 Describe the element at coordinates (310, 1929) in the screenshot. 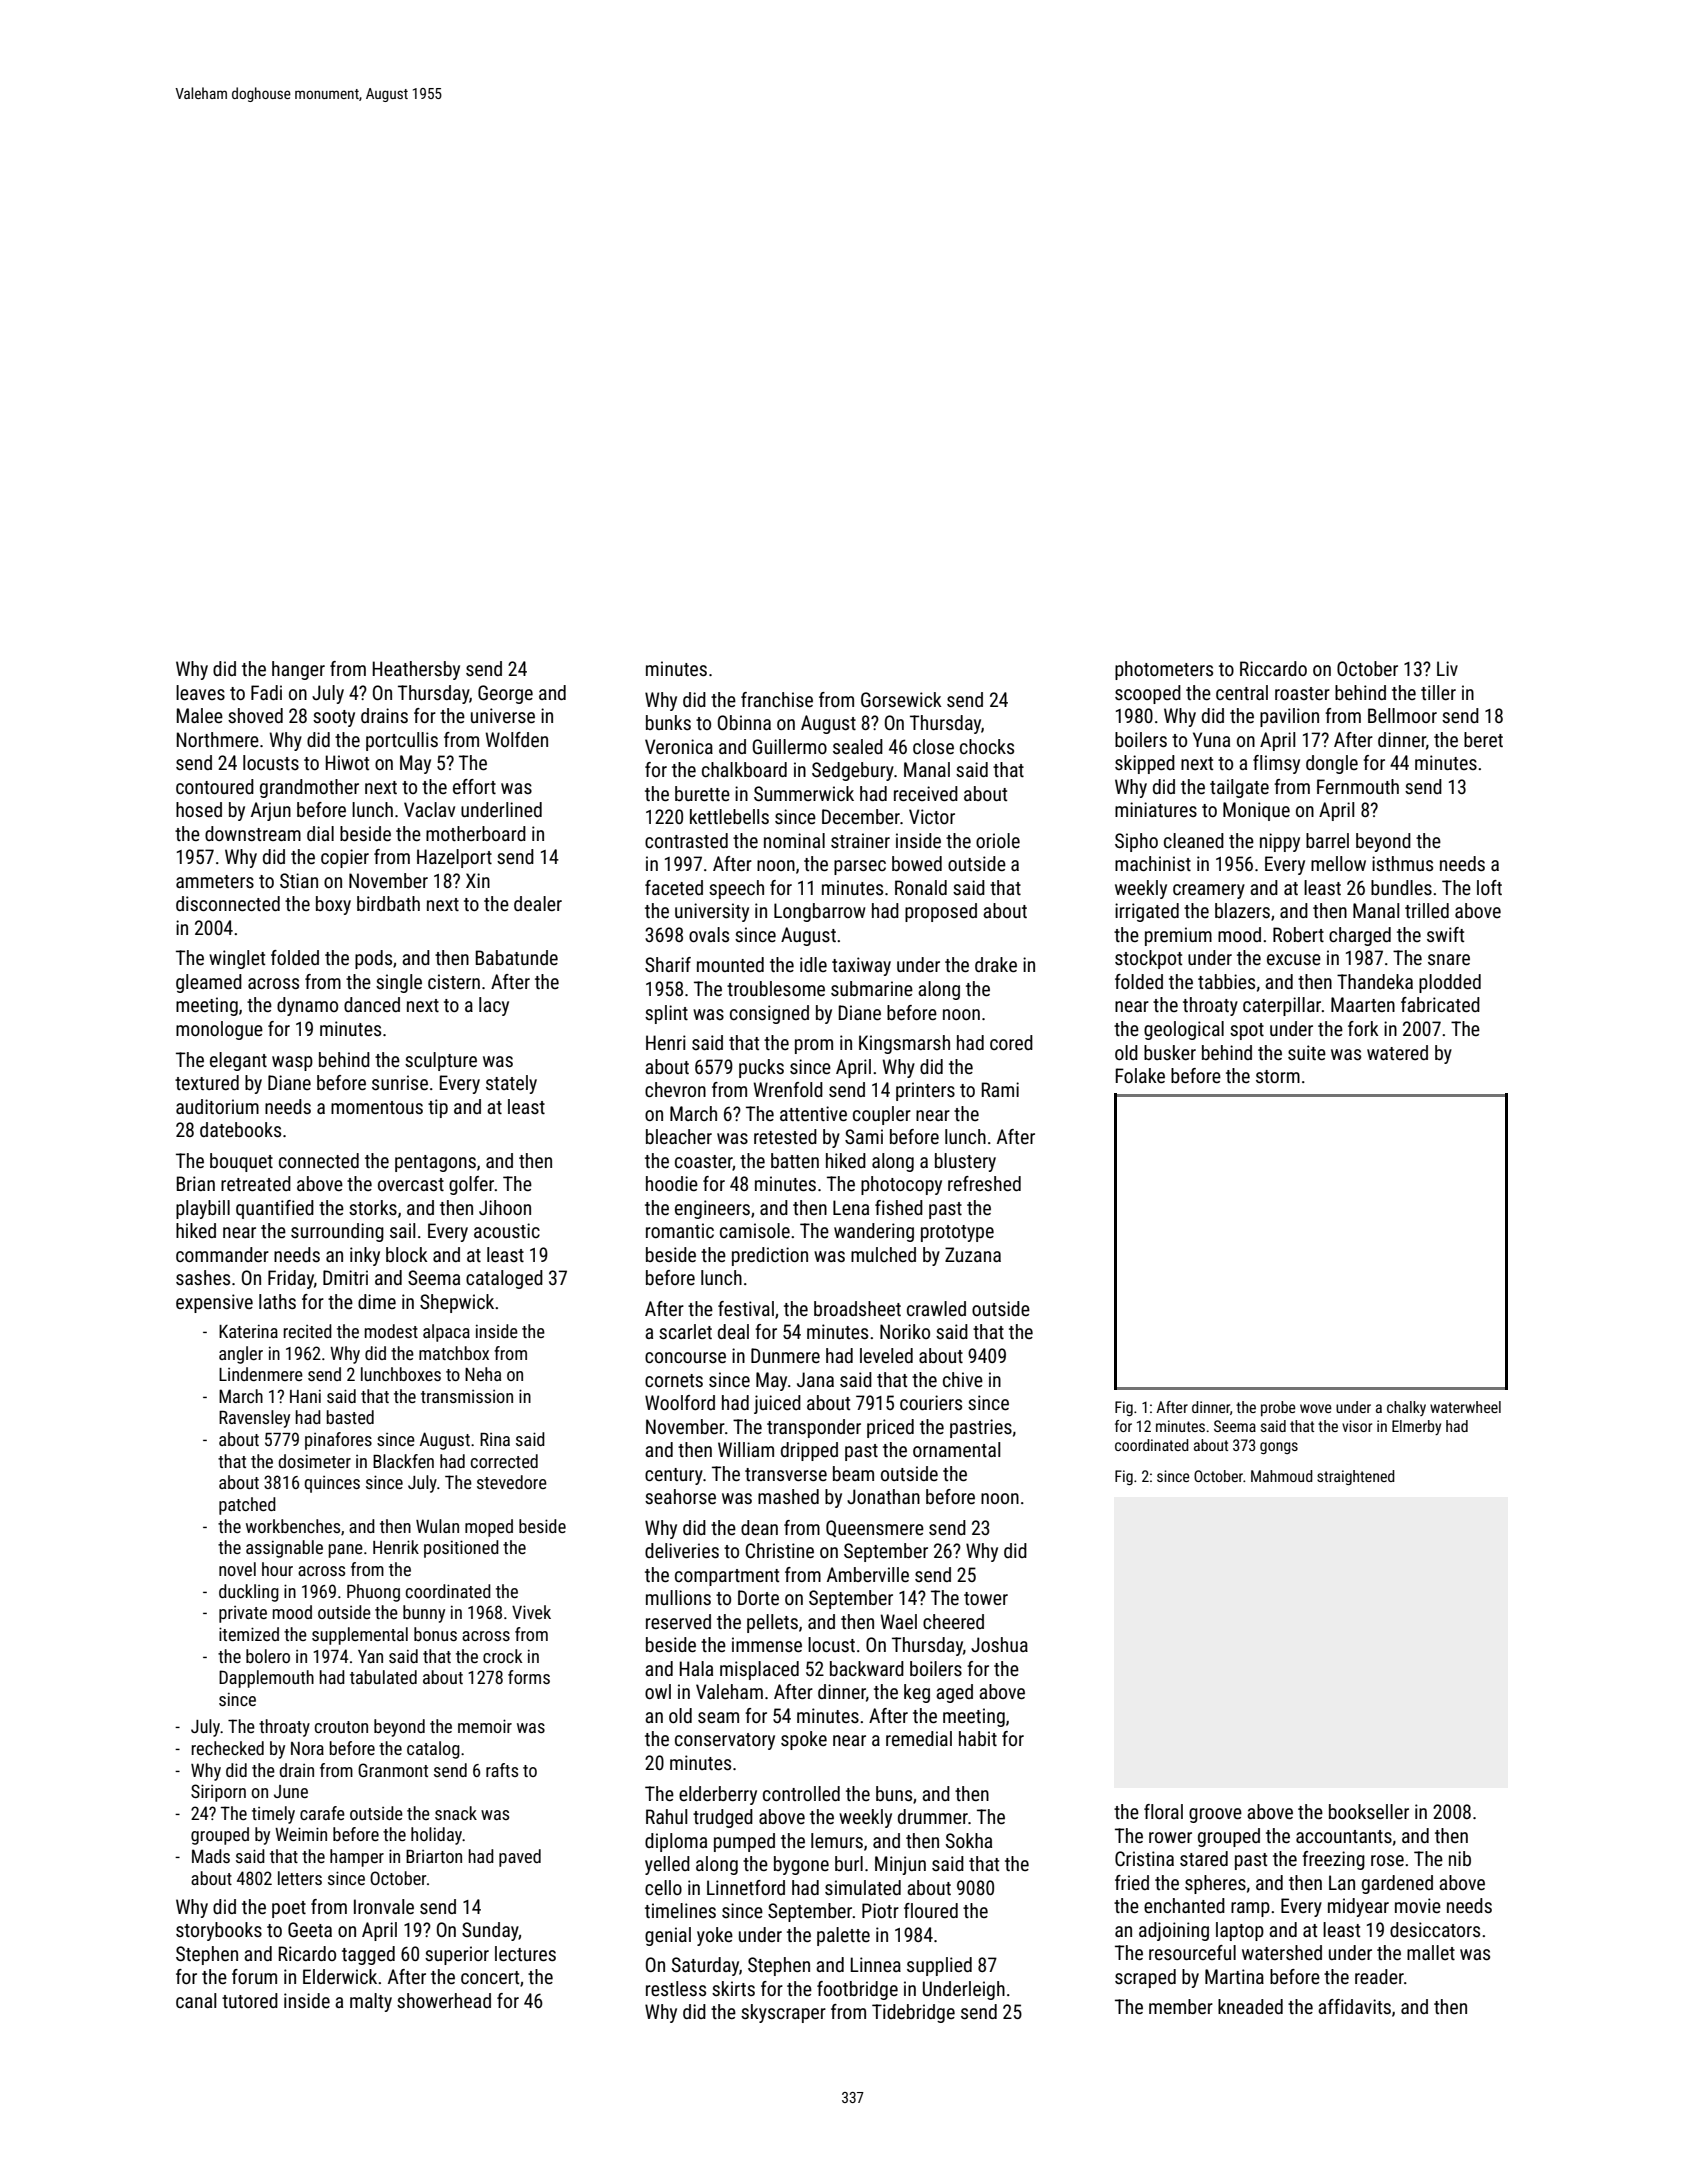

I see `Geeta` at that location.
